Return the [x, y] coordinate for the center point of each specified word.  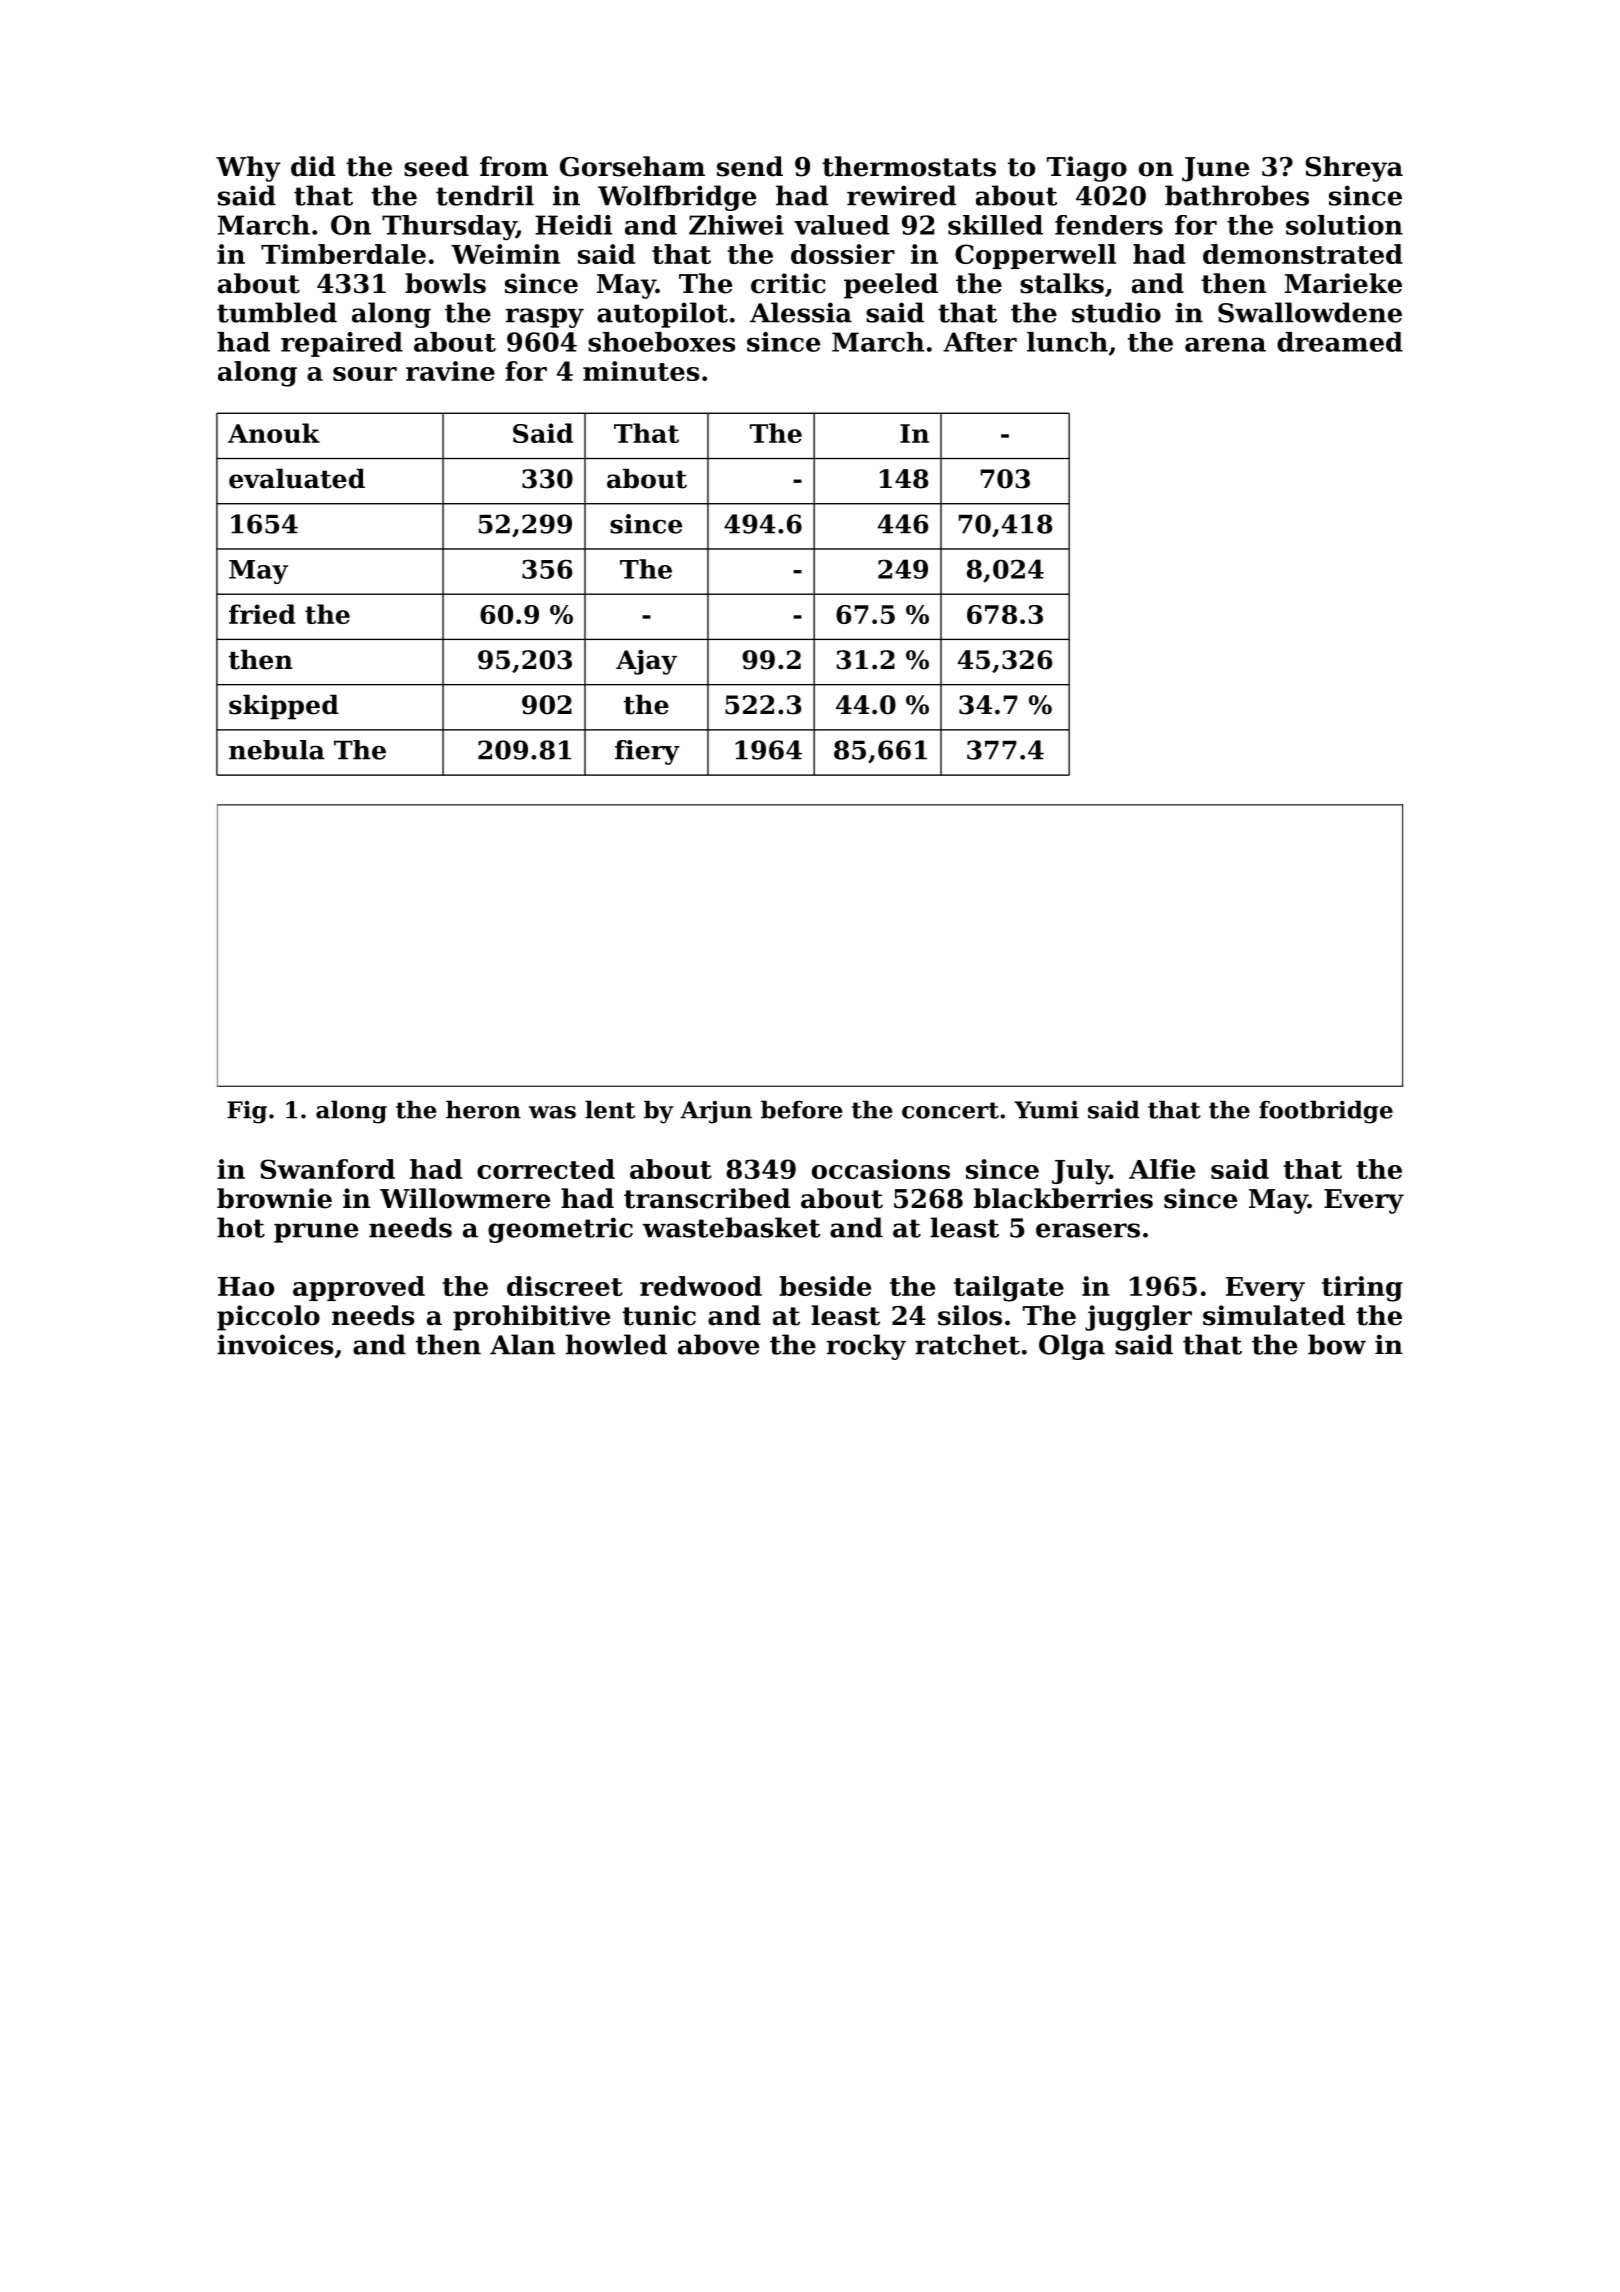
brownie [274, 1198]
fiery [647, 752]
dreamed [1340, 342]
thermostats [909, 166]
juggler [1138, 1318]
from [514, 166]
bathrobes [1237, 195]
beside [825, 1286]
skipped [284, 707]
